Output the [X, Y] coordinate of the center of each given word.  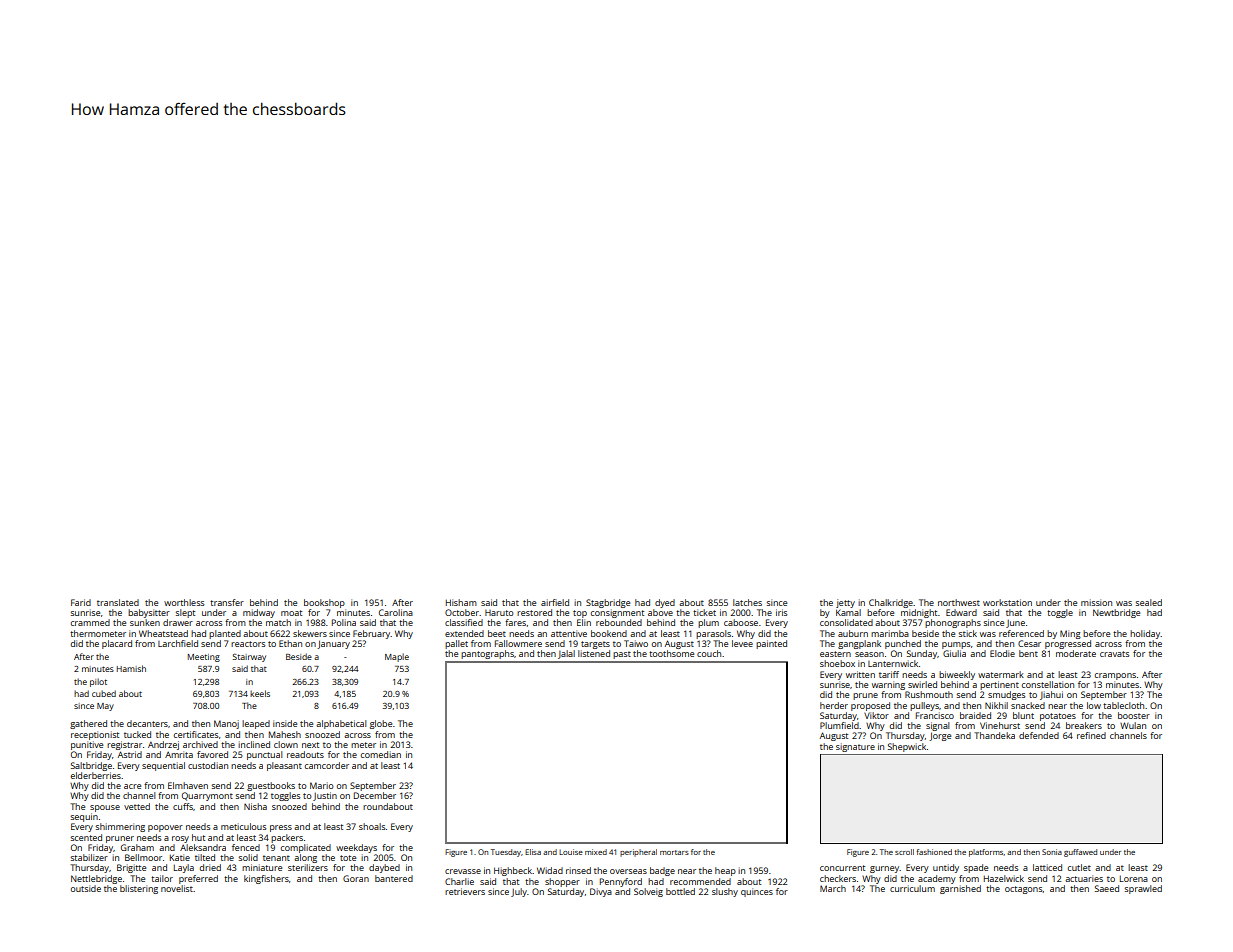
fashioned [934, 852]
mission [1096, 602]
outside [86, 888]
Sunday [922, 654]
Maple [397, 657]
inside [285, 723]
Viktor [876, 715]
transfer [227, 602]
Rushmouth [929, 694]
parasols [713, 634]
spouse [105, 808]
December [375, 795]
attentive [569, 633]
